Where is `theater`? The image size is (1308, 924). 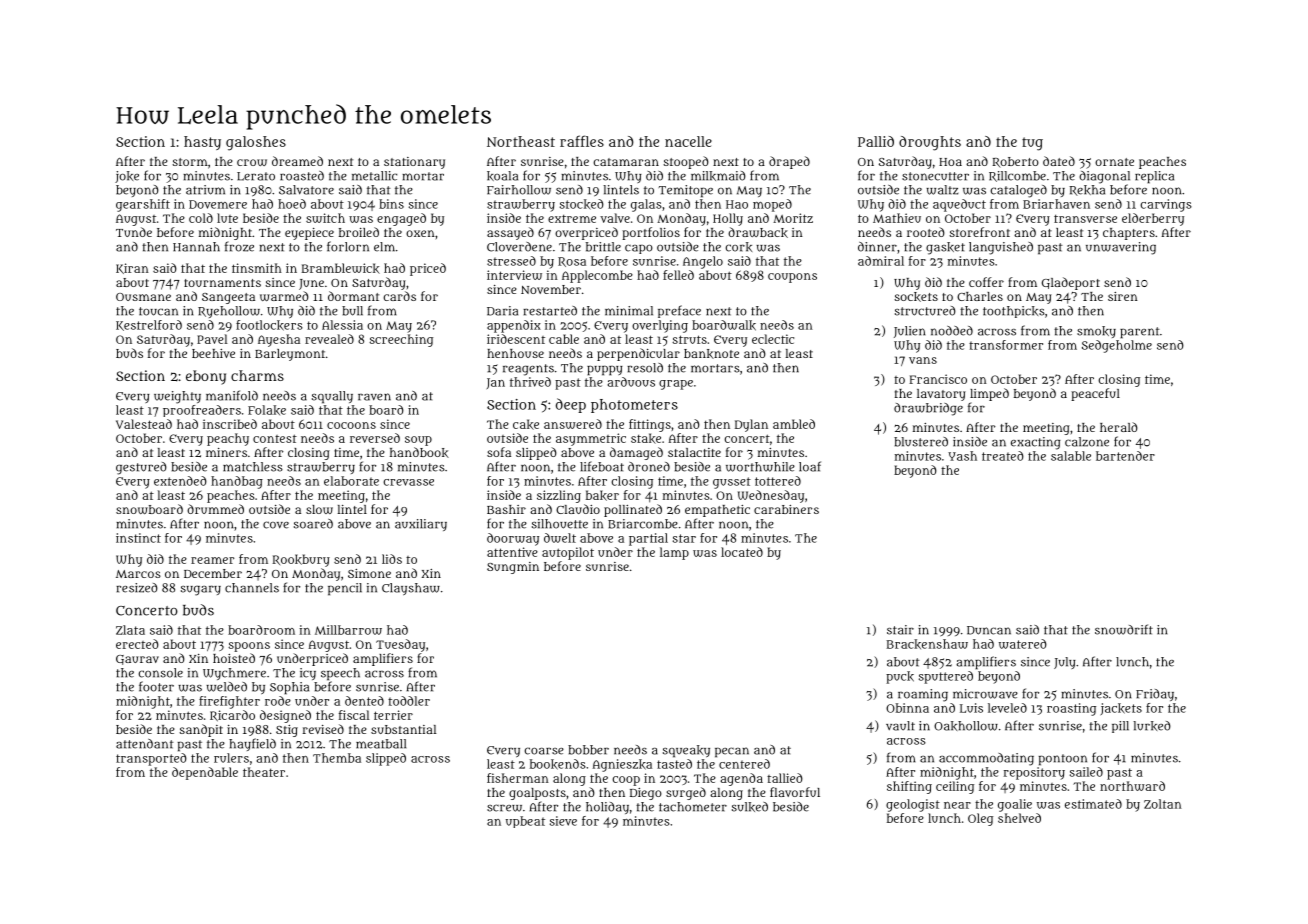 theater is located at coordinates (264, 772).
